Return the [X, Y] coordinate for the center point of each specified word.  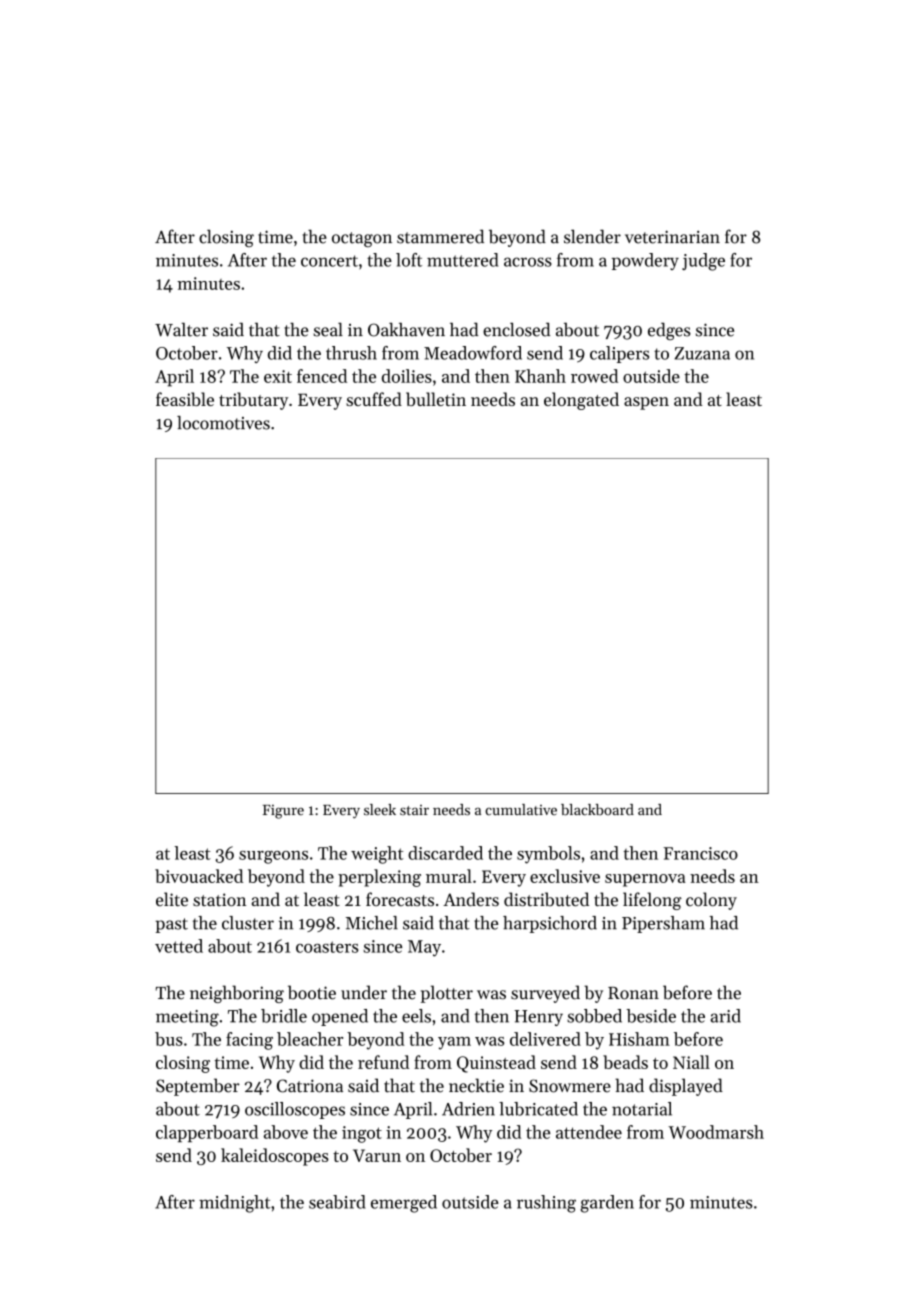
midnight [234, 1204]
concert [329, 261]
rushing [546, 1204]
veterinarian [672, 237]
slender [592, 236]
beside [651, 1016]
